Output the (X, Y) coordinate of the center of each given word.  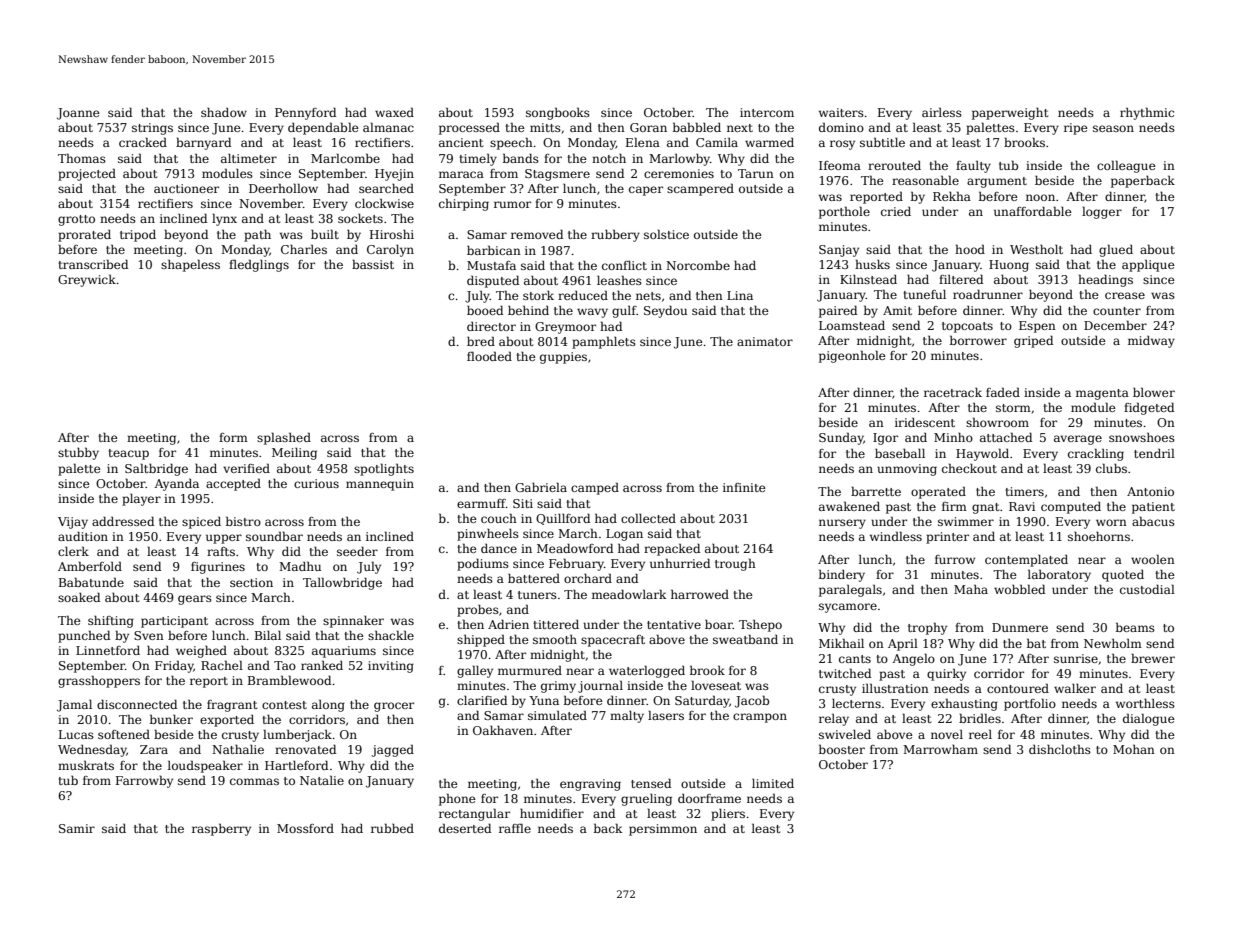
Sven (149, 635)
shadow (224, 112)
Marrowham (940, 749)
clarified (482, 700)
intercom (767, 112)
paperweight (1010, 113)
